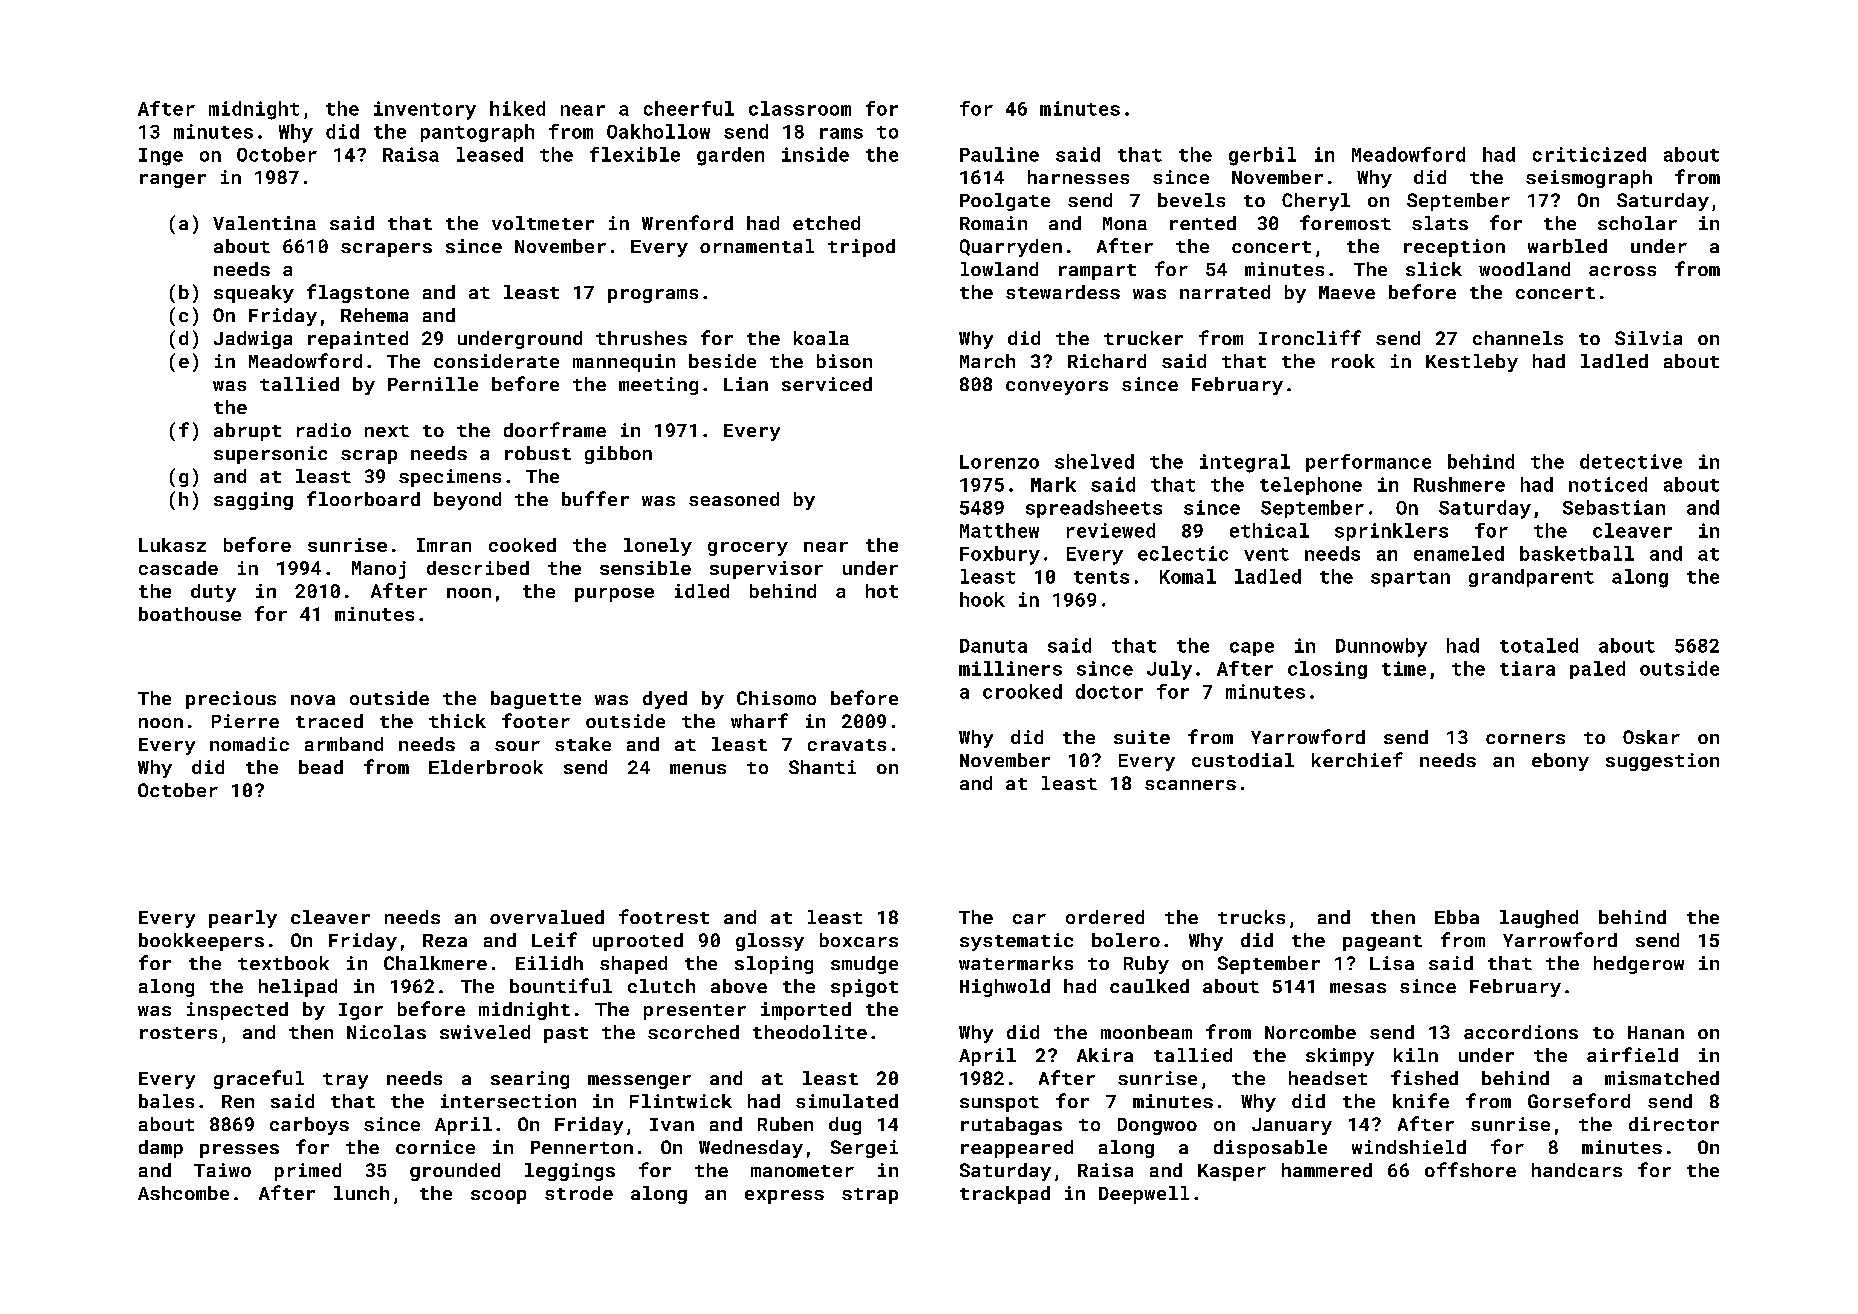 Image resolution: width=1858 pixels, height=1314 pixels. I want to click on detective, so click(1631, 461).
